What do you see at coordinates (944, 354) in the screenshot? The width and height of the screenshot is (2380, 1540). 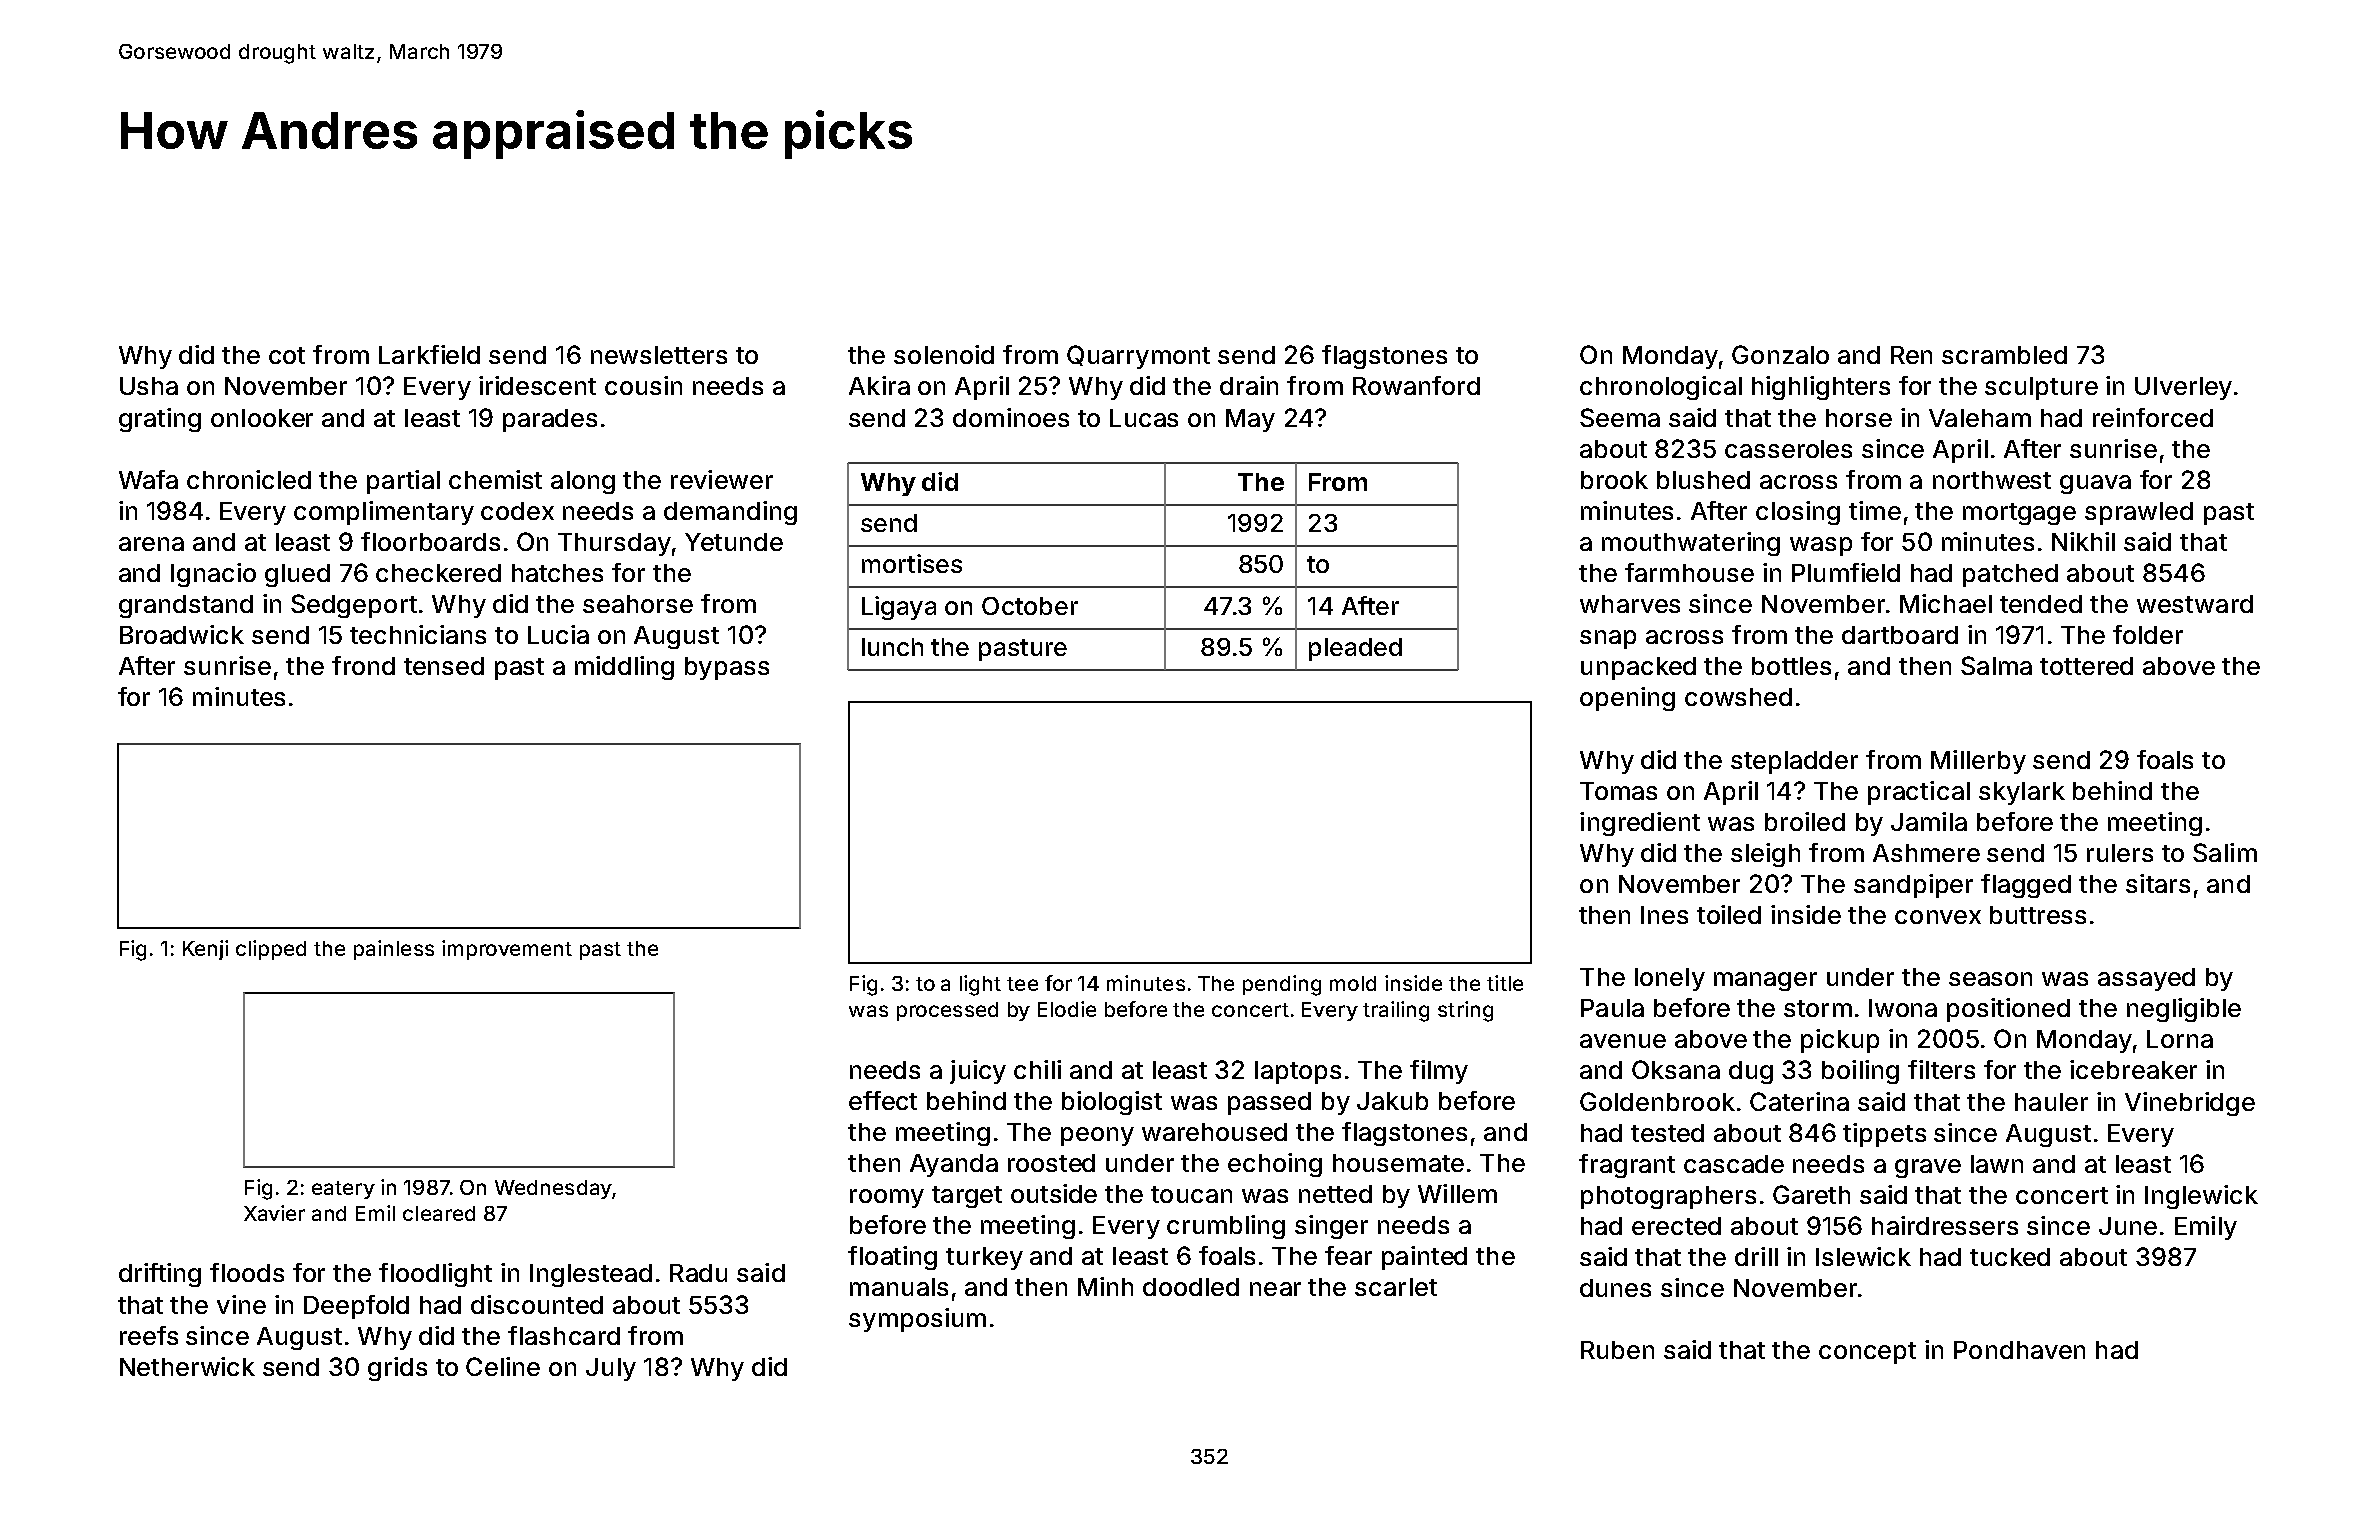 I see `solenoid` at bounding box center [944, 354].
